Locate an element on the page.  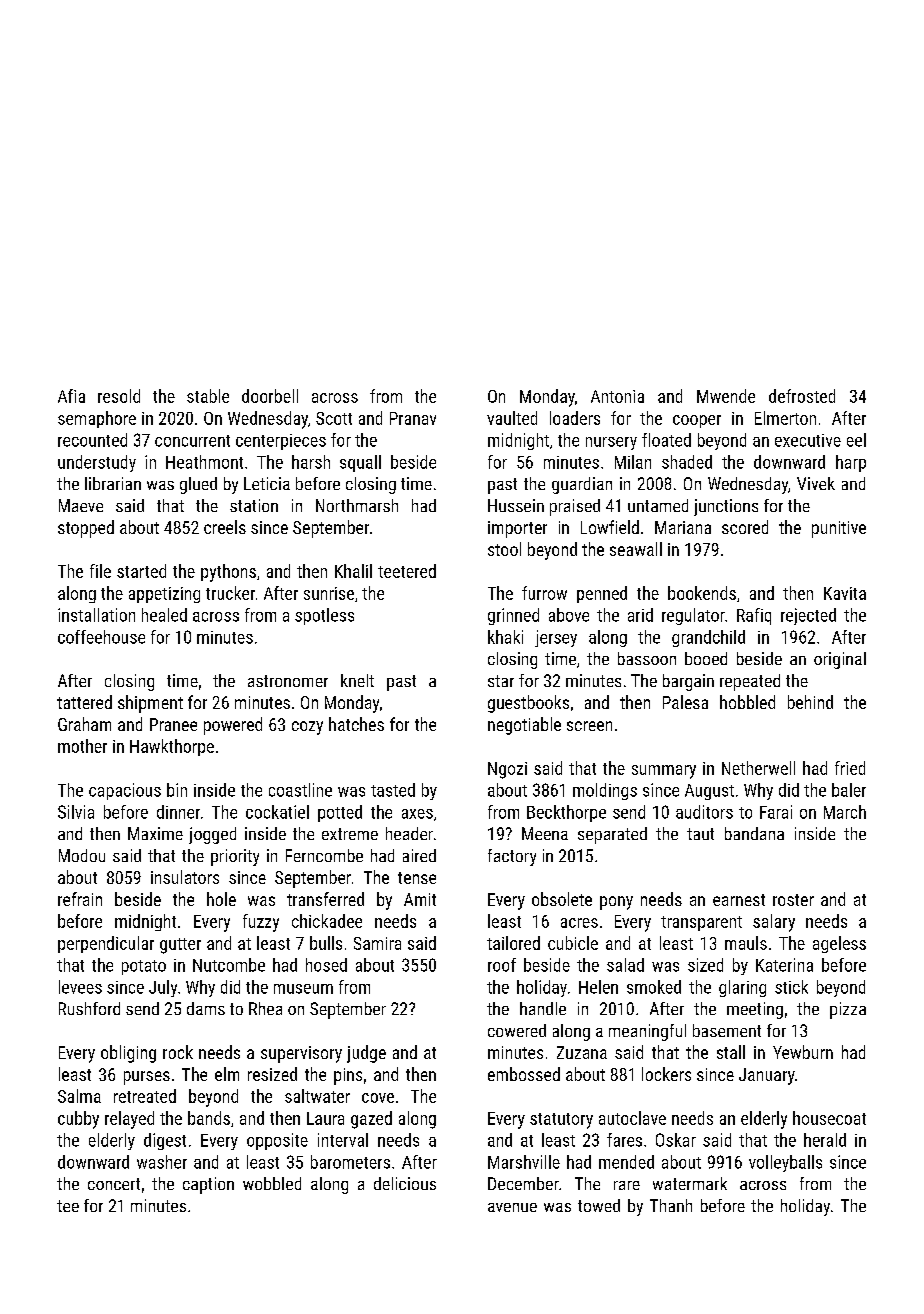
resold is located at coordinates (119, 396).
